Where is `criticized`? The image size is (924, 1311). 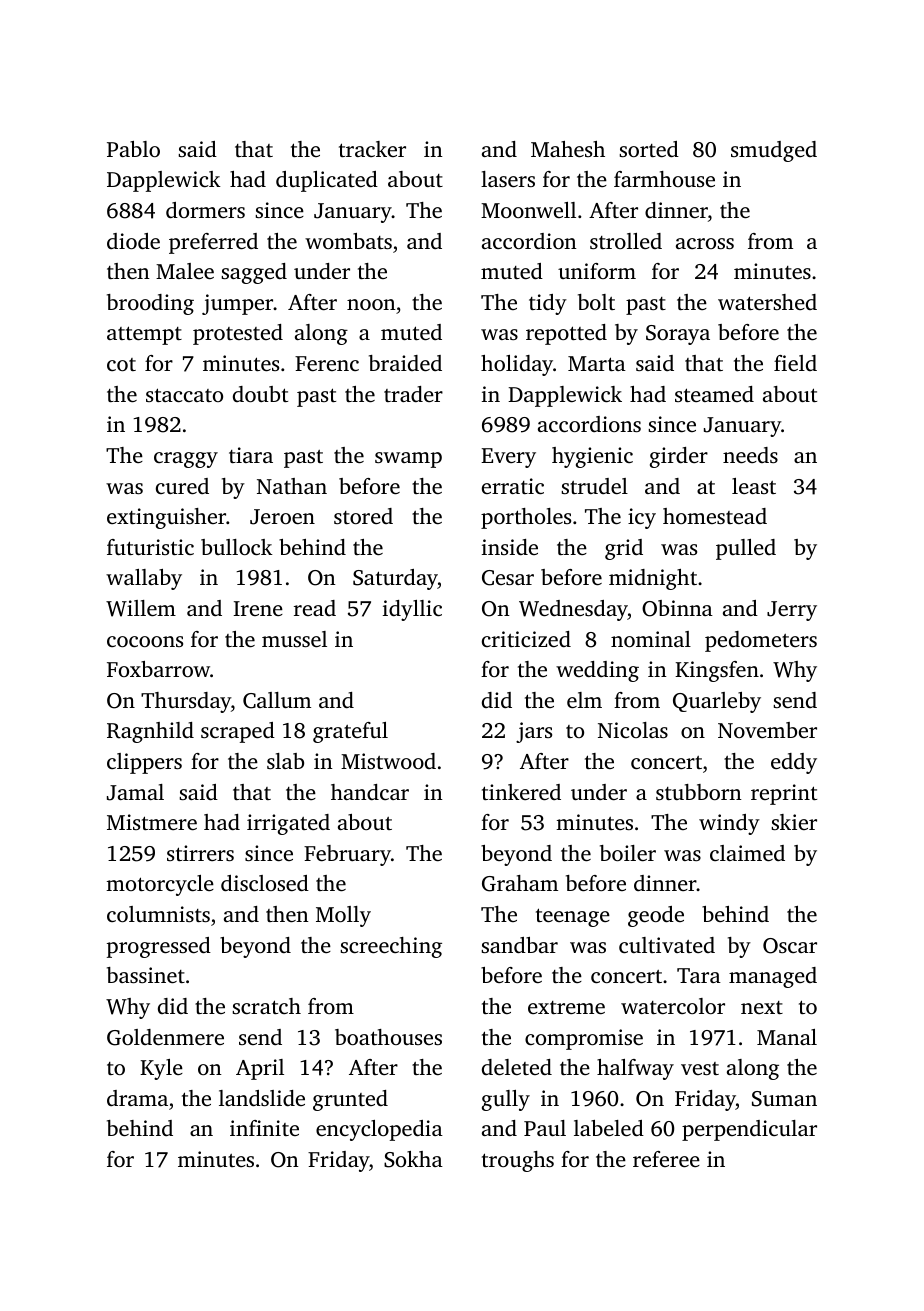
criticized is located at coordinates (526, 639).
